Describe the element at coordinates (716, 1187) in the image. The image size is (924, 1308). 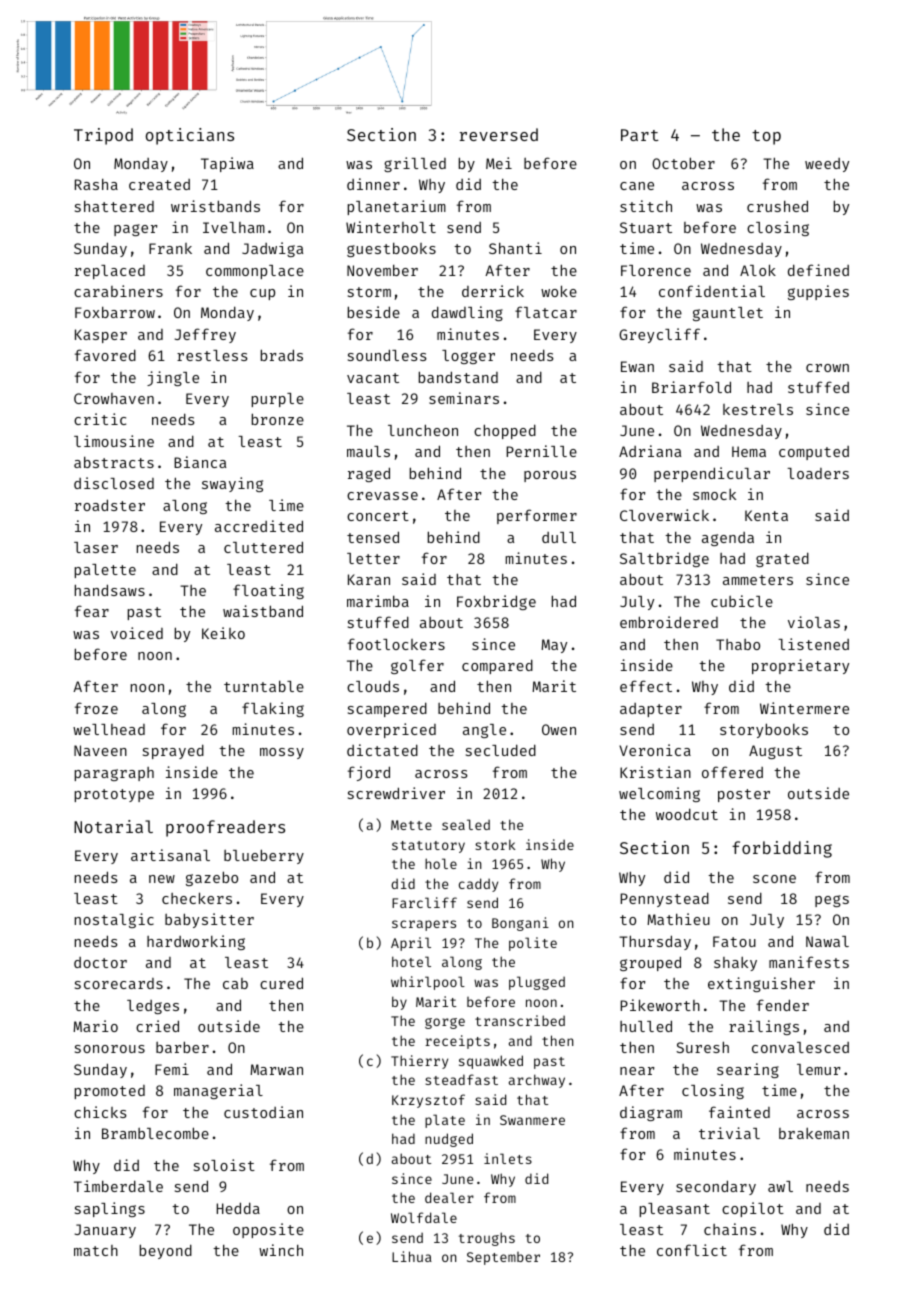
I see `secondary` at that location.
